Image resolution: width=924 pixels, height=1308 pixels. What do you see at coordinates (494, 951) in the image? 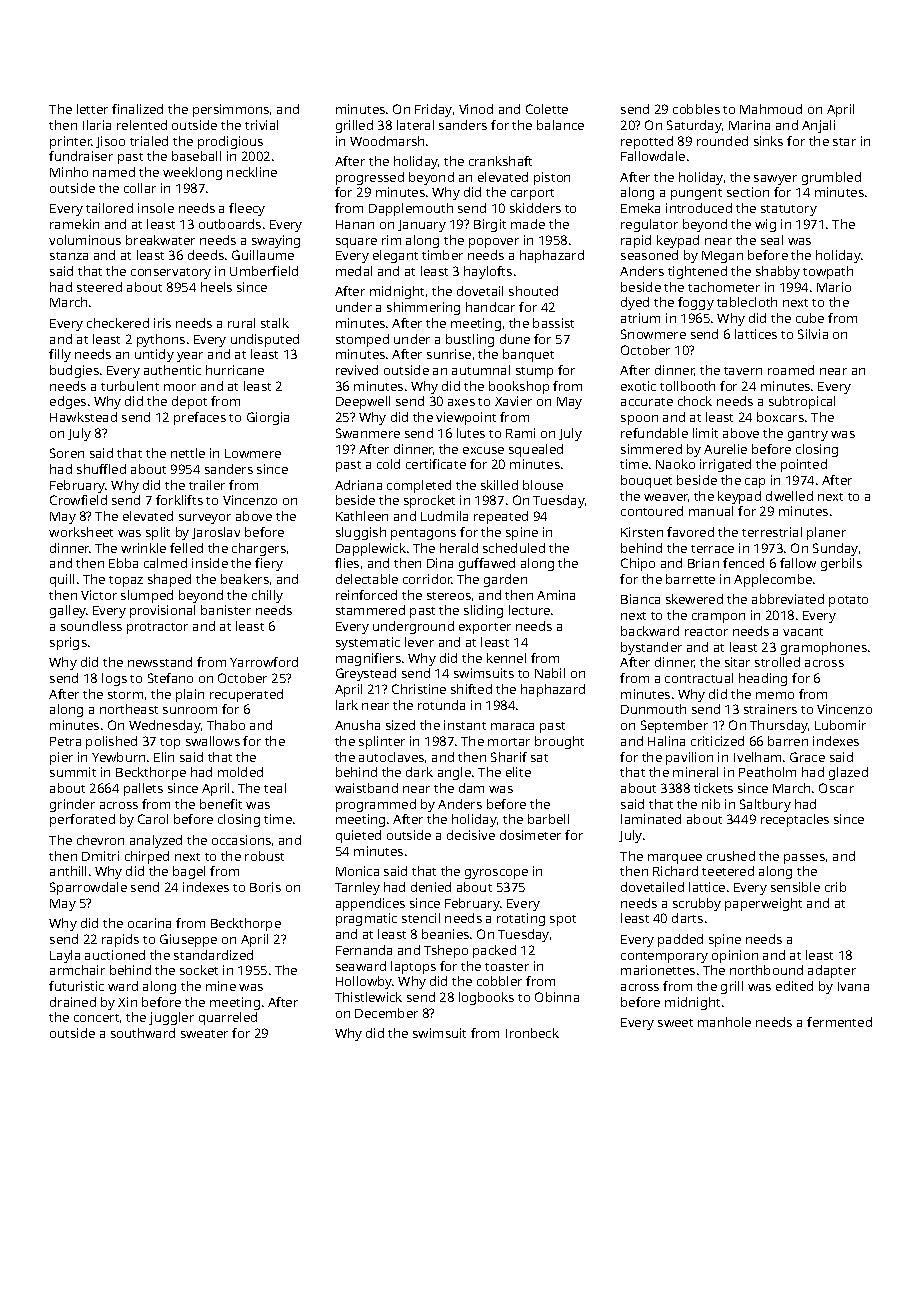
I see `packed` at bounding box center [494, 951].
